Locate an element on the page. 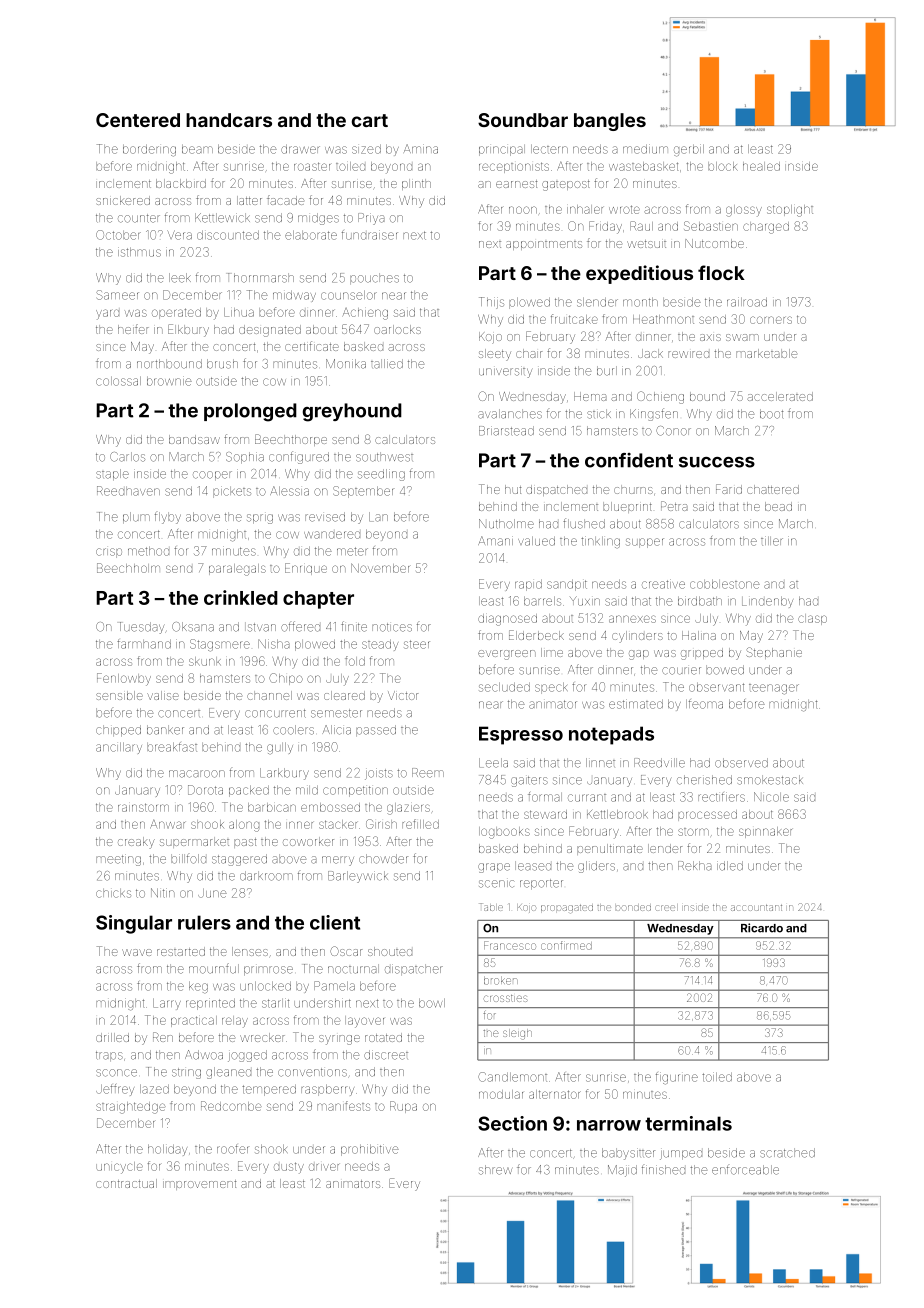 The image size is (924, 1308). crinkled is located at coordinates (241, 597).
